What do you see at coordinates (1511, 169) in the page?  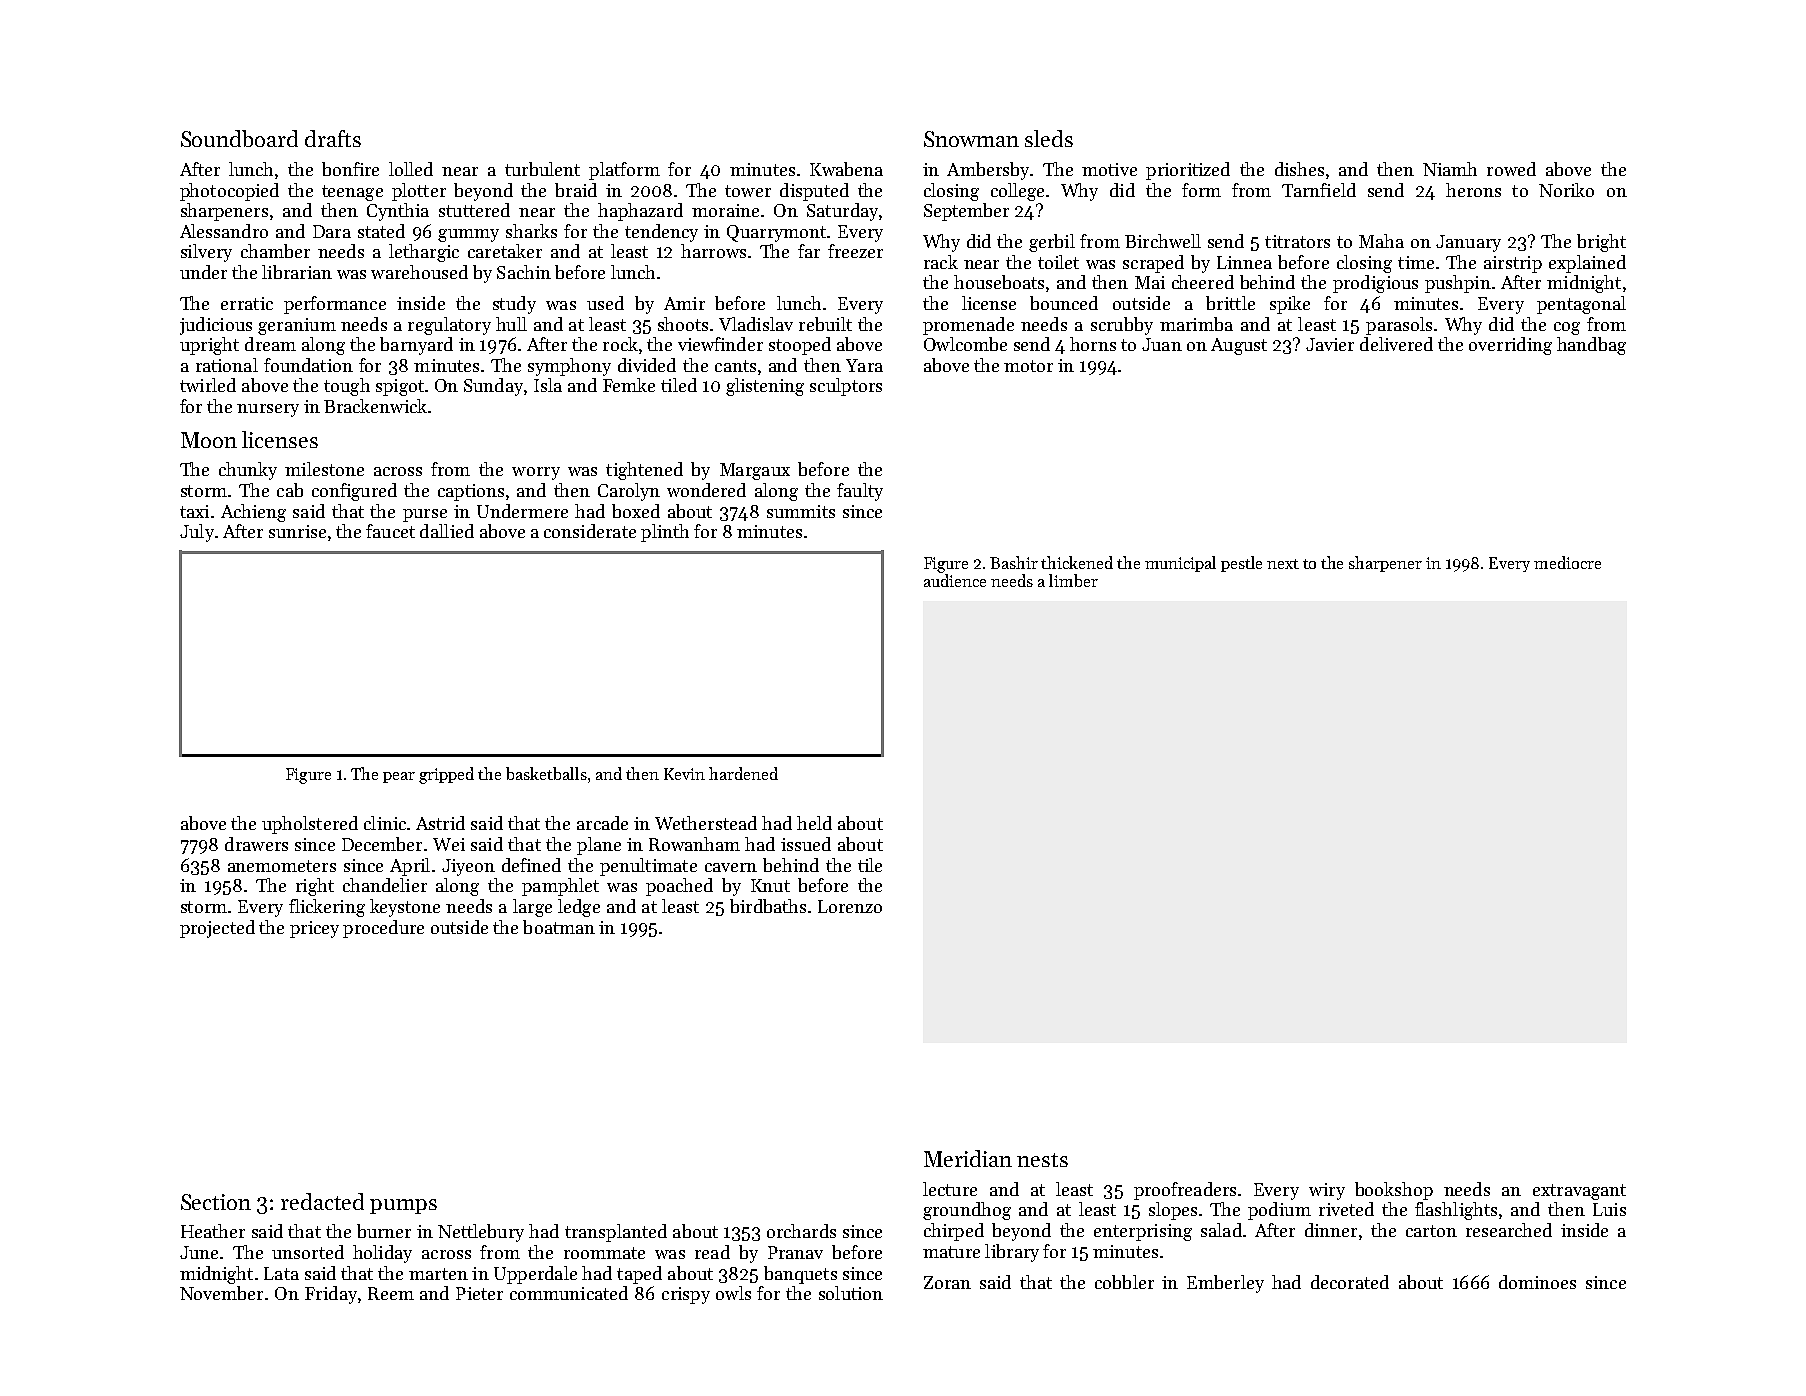 I see `rowed` at bounding box center [1511, 169].
